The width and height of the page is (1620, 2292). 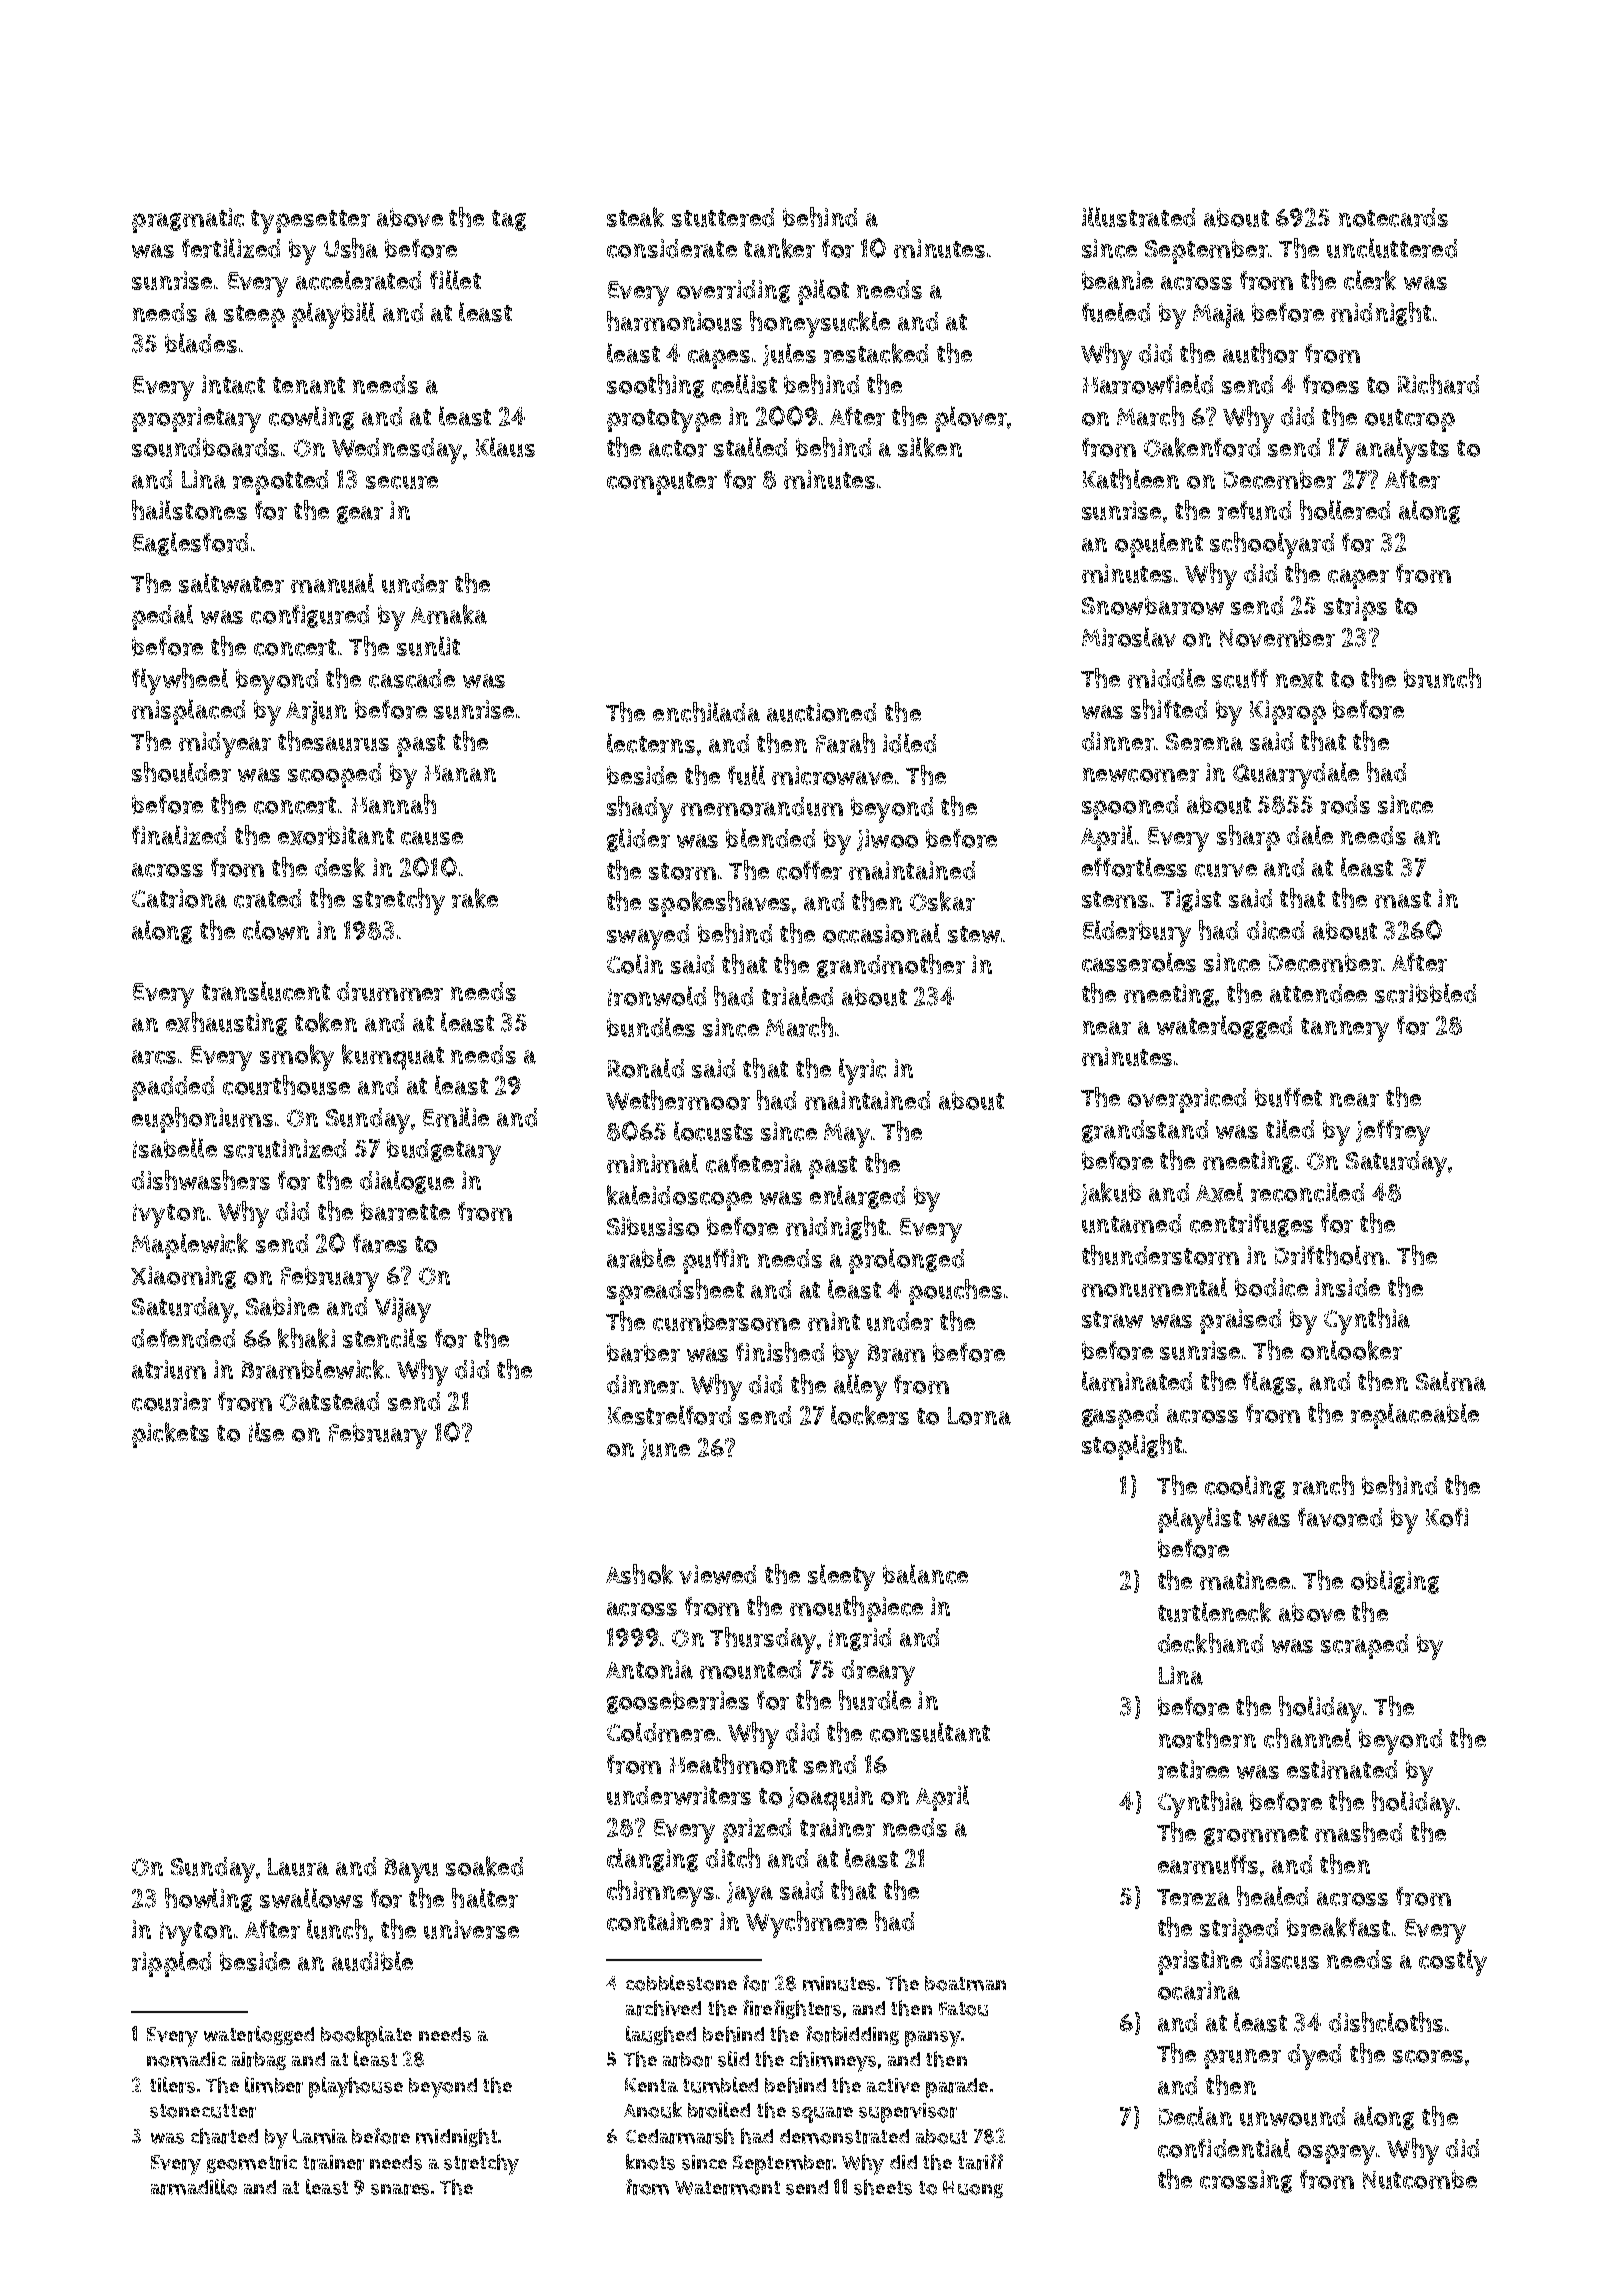 What do you see at coordinates (723, 217) in the page?
I see `stuttered` at bounding box center [723, 217].
